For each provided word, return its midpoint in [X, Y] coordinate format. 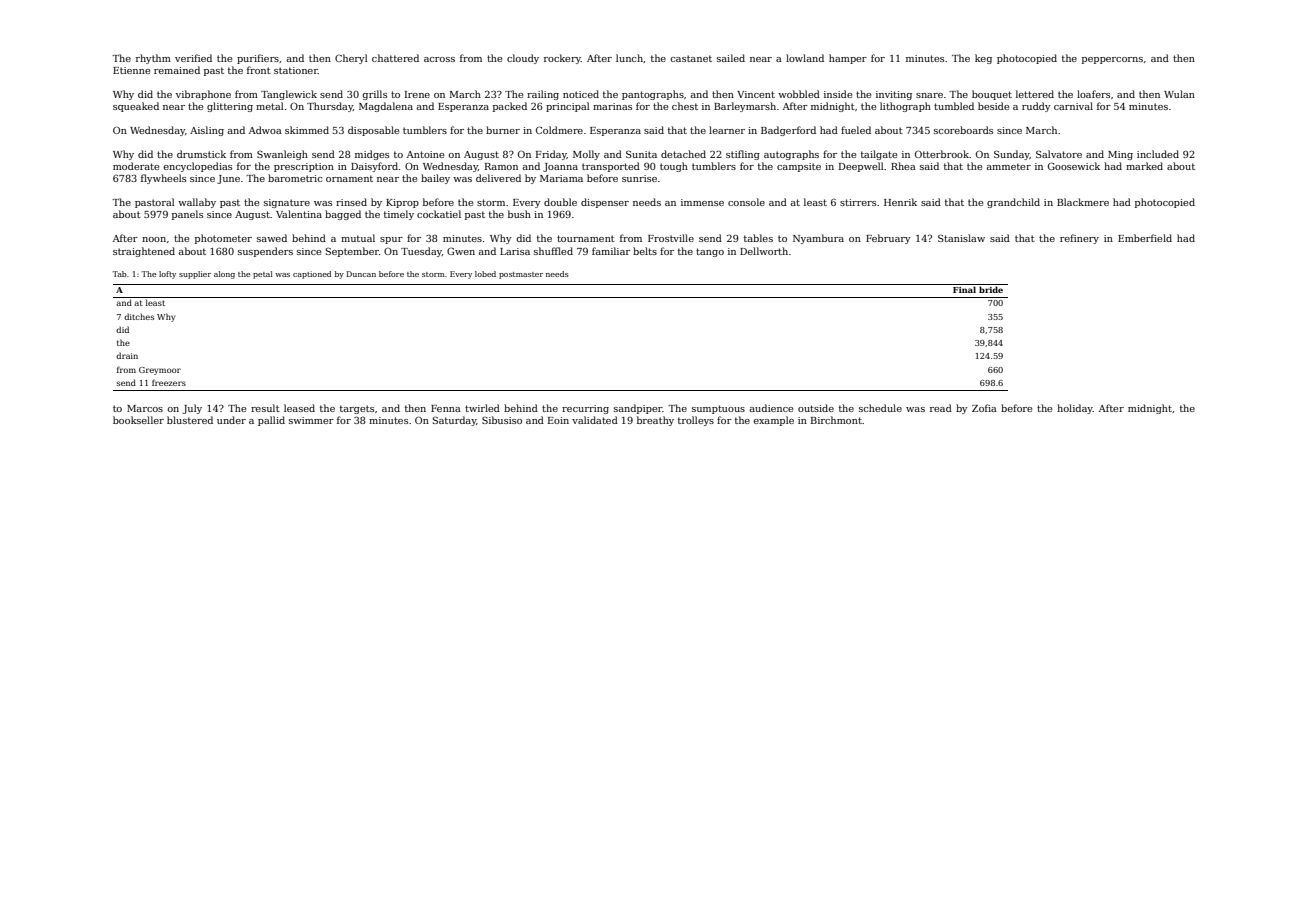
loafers [1093, 94]
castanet [691, 58]
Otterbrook [942, 154]
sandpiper [638, 409]
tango [710, 252]
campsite [799, 167]
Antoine [425, 154]
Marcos [145, 408]
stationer [296, 70]
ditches [139, 316]
